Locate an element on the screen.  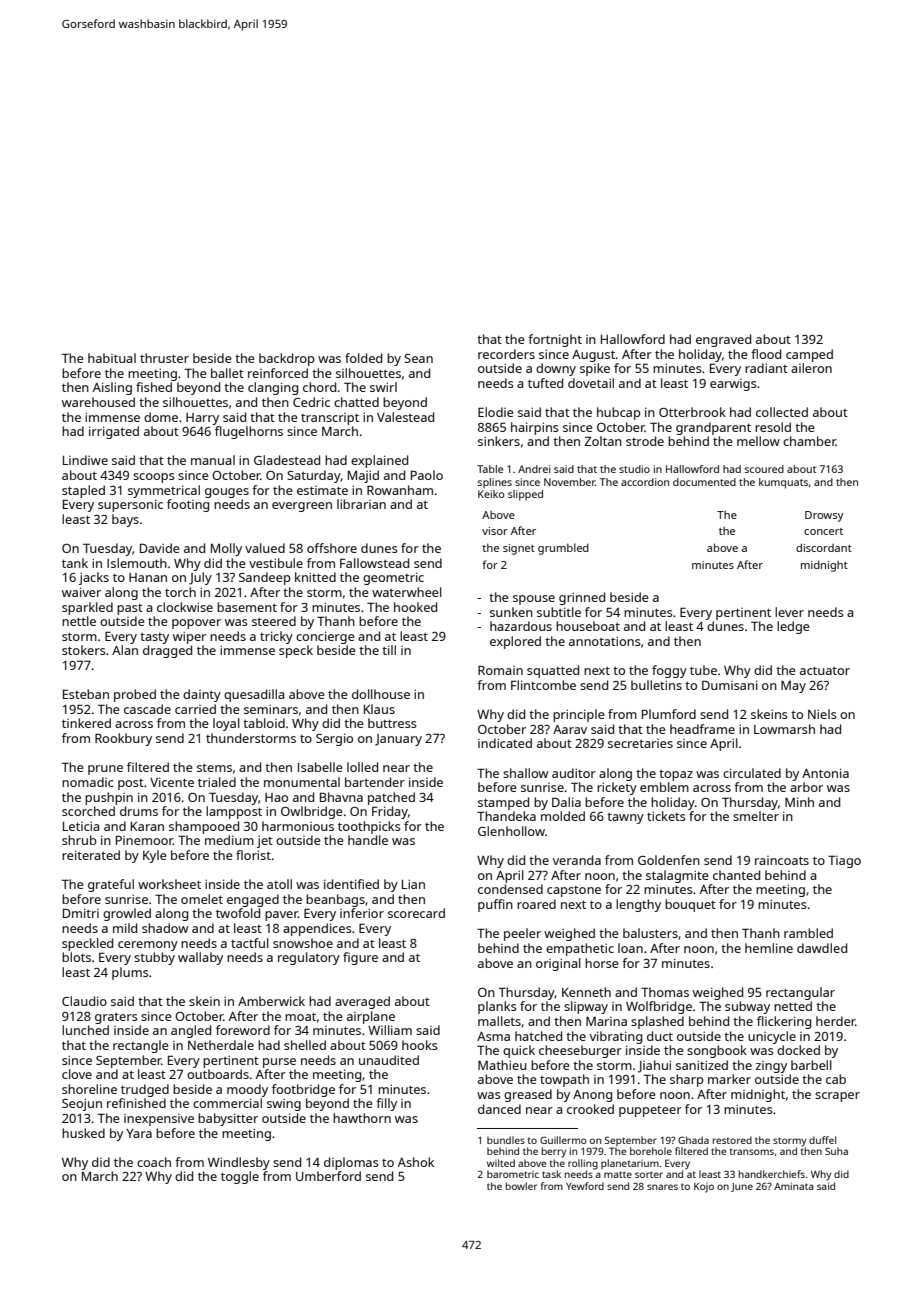
bowler is located at coordinates (521, 1186).
